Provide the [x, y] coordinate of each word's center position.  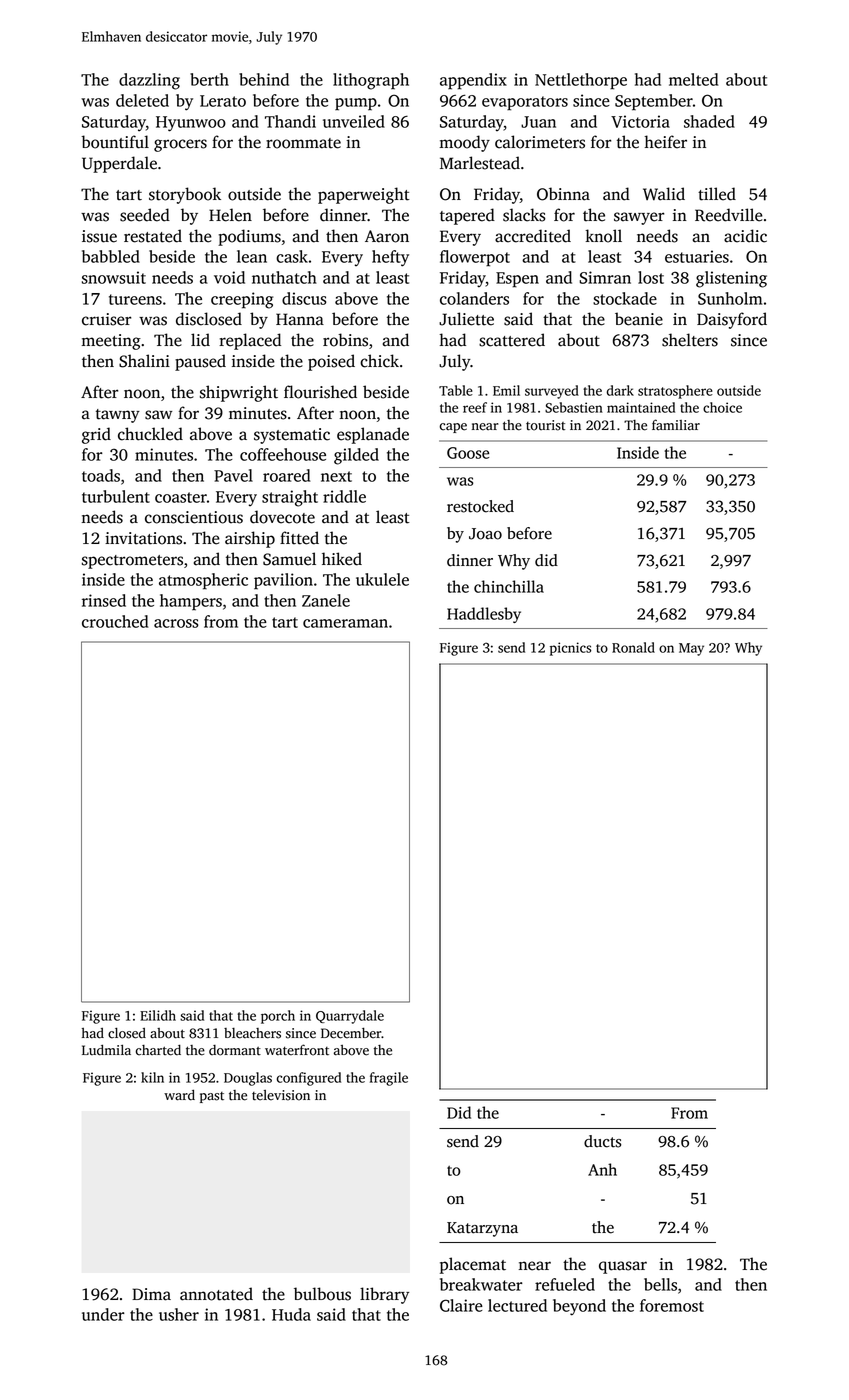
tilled [717, 194]
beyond [579, 1307]
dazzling [149, 81]
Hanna [300, 319]
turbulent [116, 496]
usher [179, 1314]
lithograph [371, 81]
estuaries [697, 256]
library [384, 1295]
